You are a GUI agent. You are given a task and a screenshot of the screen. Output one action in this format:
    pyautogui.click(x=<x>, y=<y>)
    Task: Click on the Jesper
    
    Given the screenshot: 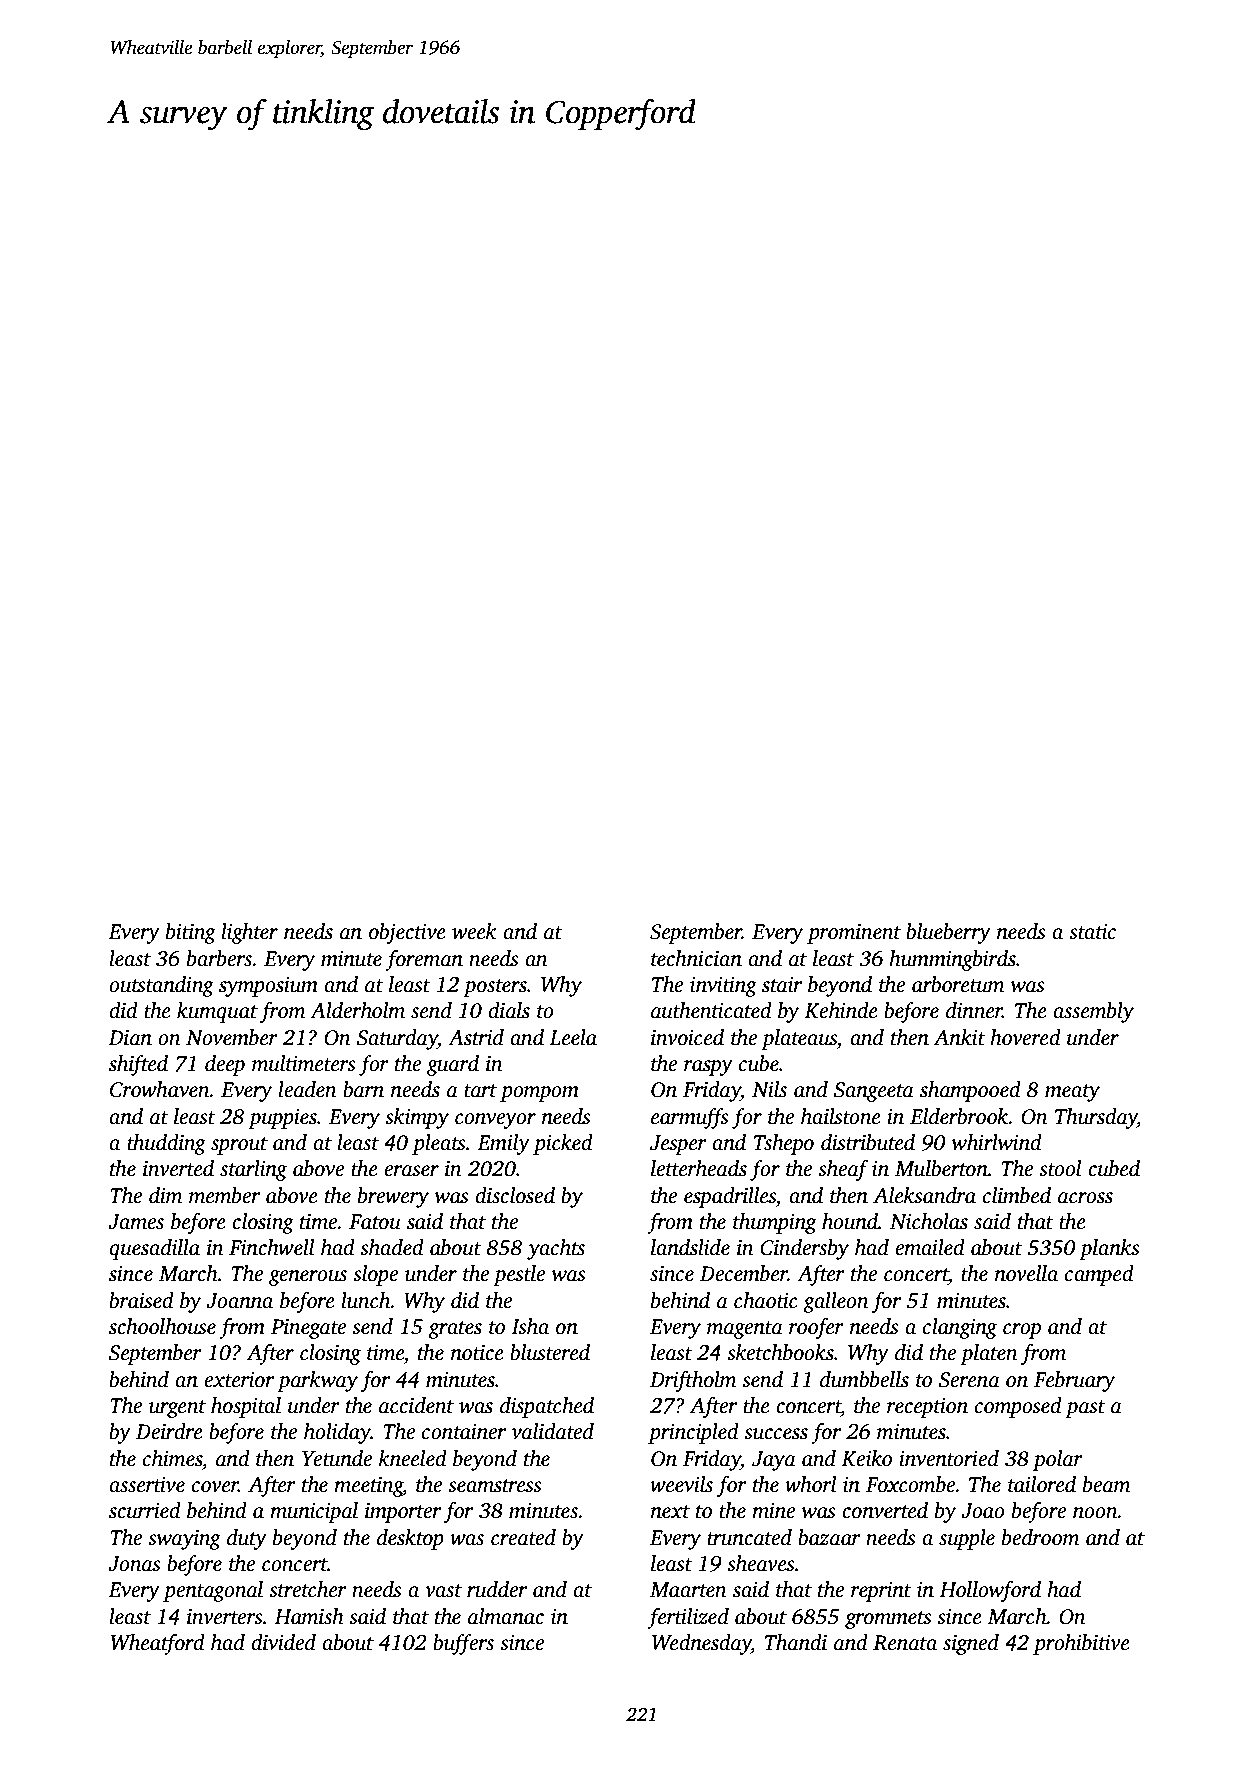 What is the action you would take?
    pyautogui.click(x=678, y=1145)
